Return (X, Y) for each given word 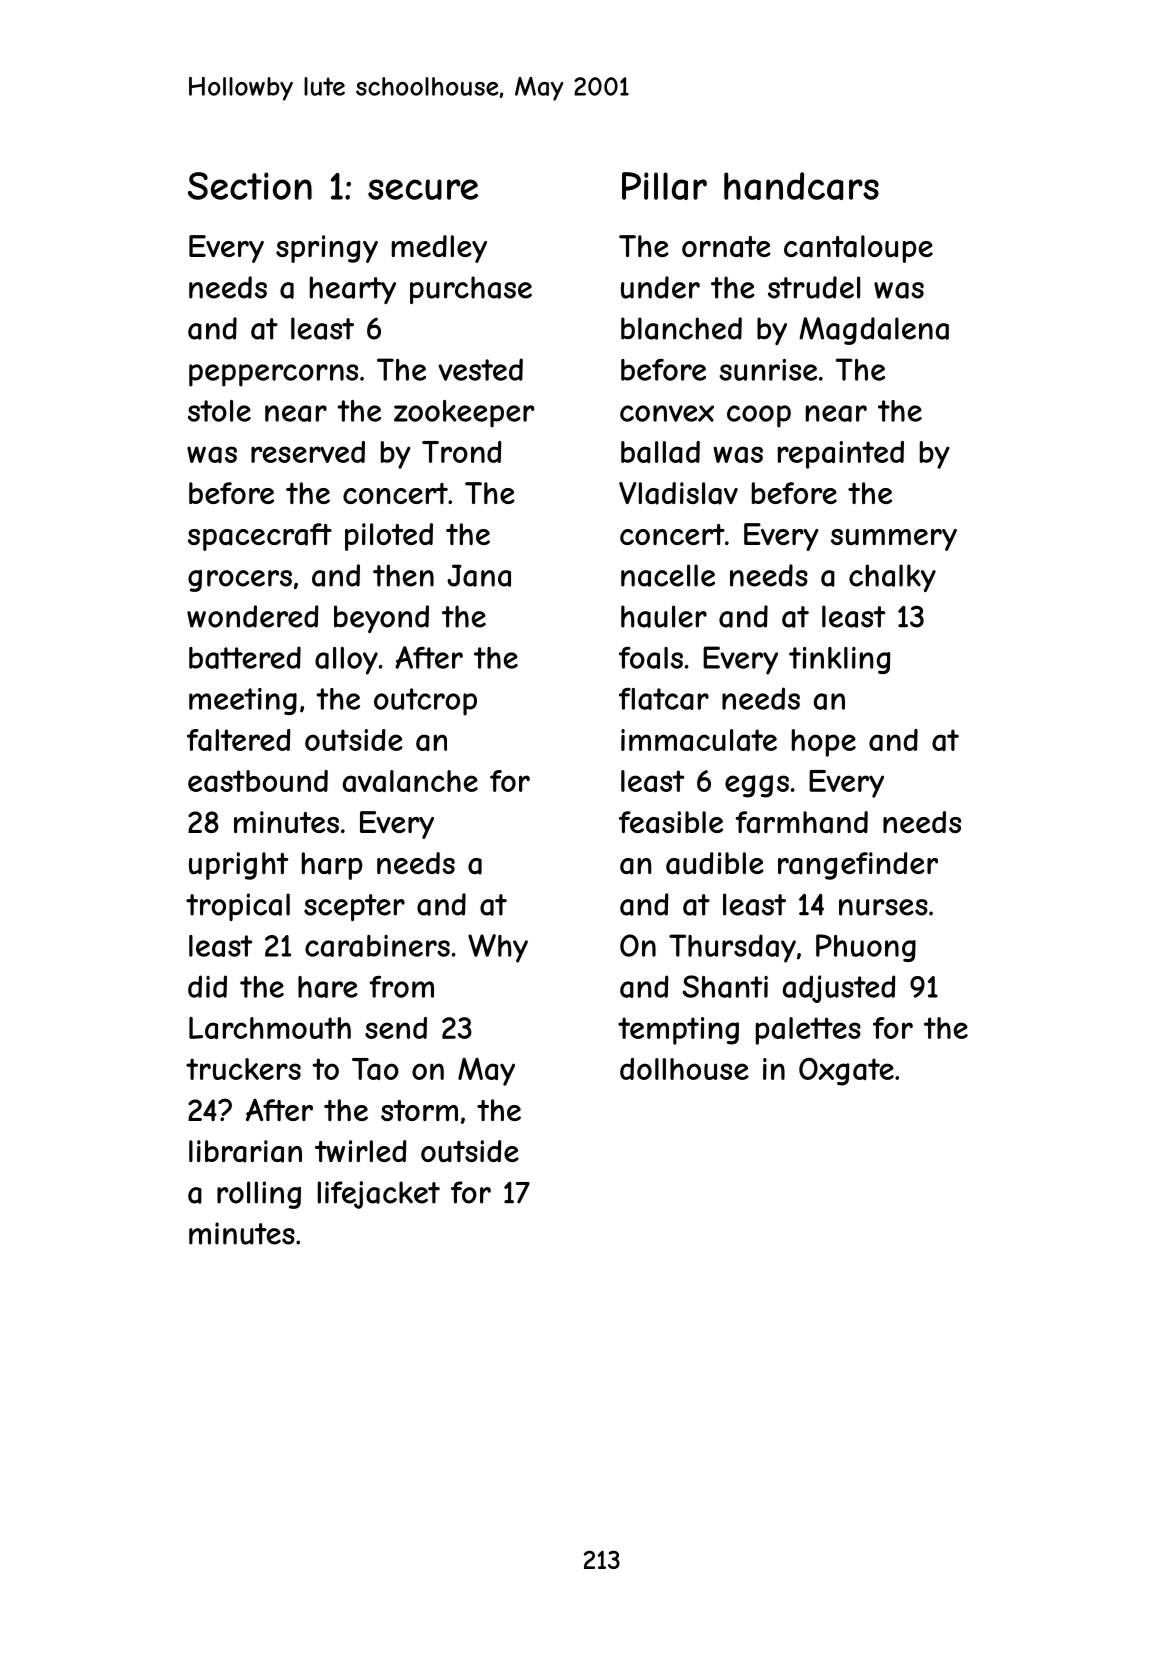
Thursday (732, 948)
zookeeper (464, 414)
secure (423, 189)
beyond (381, 619)
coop (759, 416)
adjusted (839, 989)
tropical (238, 907)
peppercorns (273, 375)
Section (250, 186)
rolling (259, 1195)
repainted (841, 455)
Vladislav (678, 493)
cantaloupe (858, 249)
